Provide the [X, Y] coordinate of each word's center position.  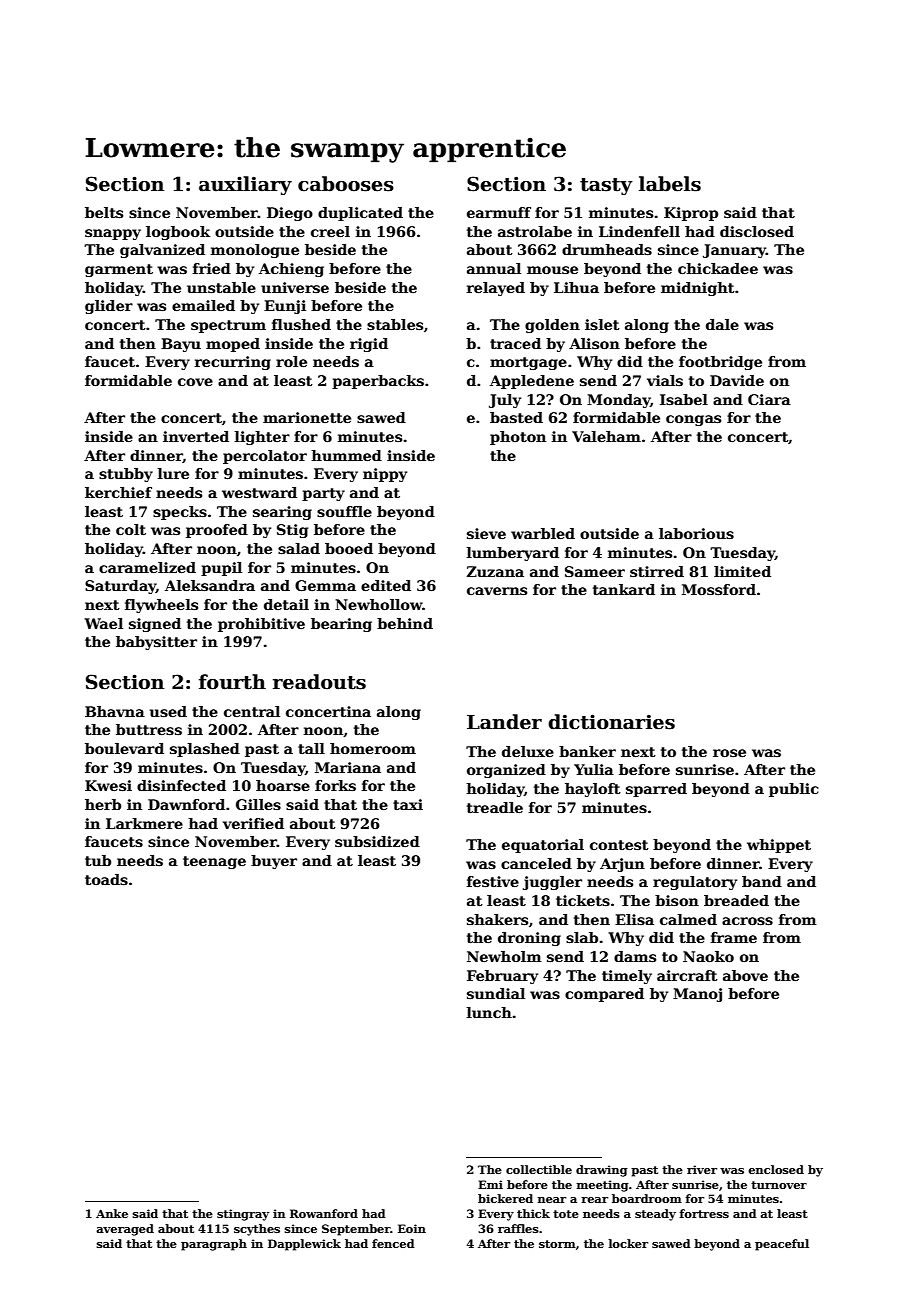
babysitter [156, 643]
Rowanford [324, 1213]
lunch [489, 1012]
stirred [657, 571]
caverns [497, 591]
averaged [125, 1230]
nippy [385, 475]
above [745, 975]
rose [729, 753]
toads [106, 879]
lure [173, 473]
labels [670, 184]
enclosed [776, 1169]
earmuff [499, 212]
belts [104, 212]
